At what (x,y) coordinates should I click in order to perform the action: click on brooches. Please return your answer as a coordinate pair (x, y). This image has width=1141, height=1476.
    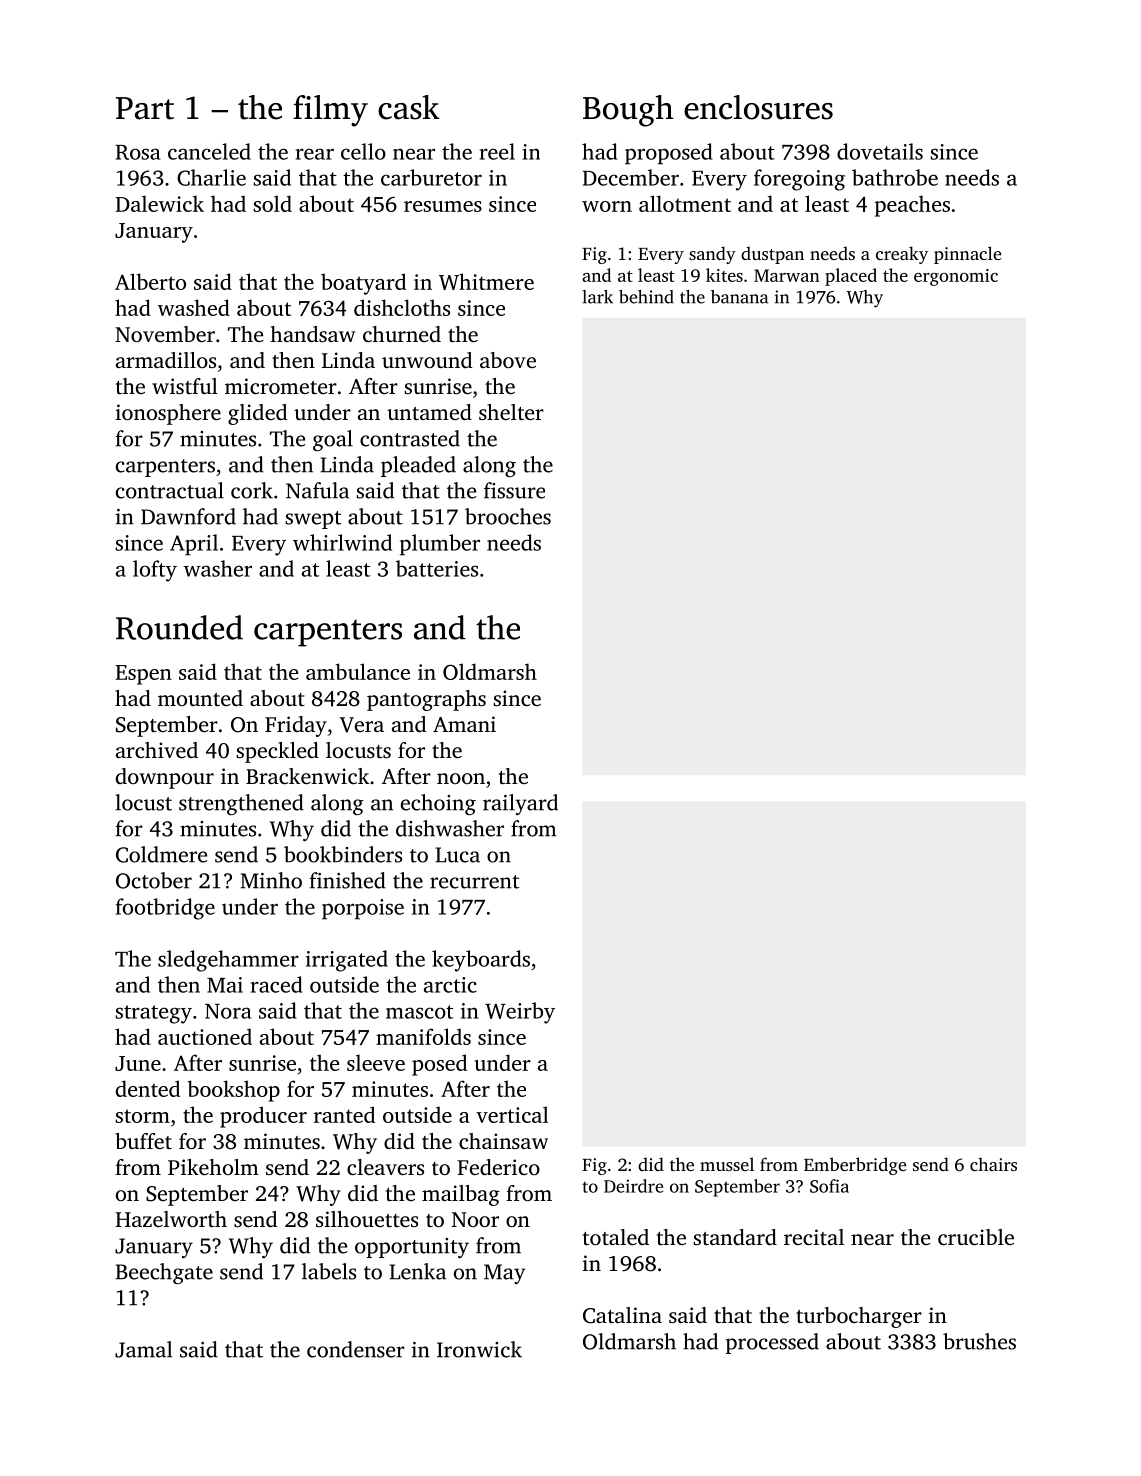
    Looking at the image, I should click on (508, 516).
